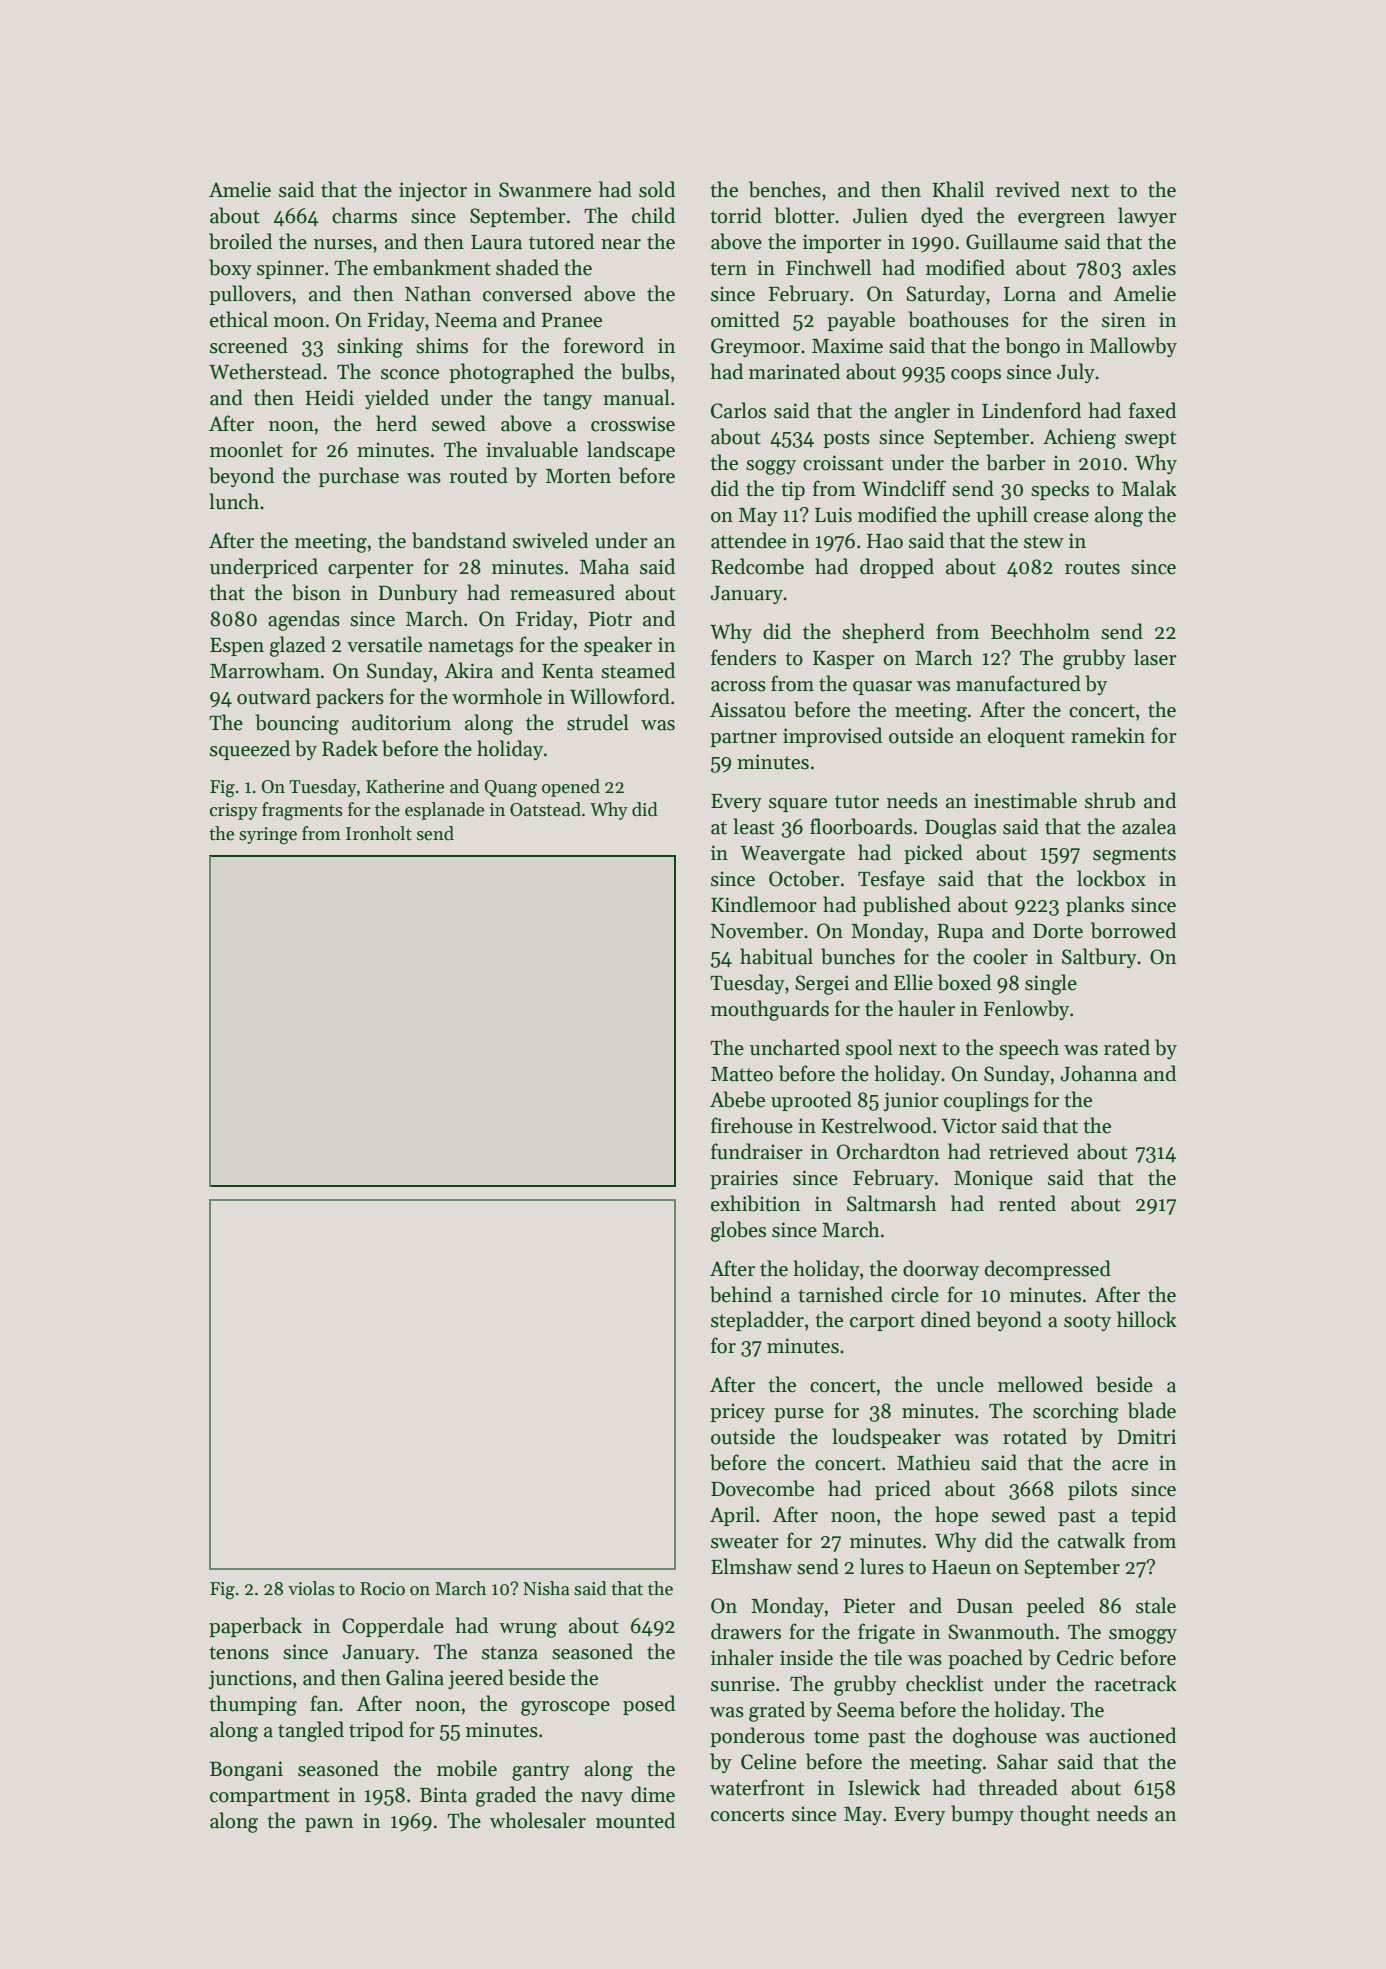 The height and width of the image is (1969, 1386). I want to click on Rocio, so click(382, 1589).
